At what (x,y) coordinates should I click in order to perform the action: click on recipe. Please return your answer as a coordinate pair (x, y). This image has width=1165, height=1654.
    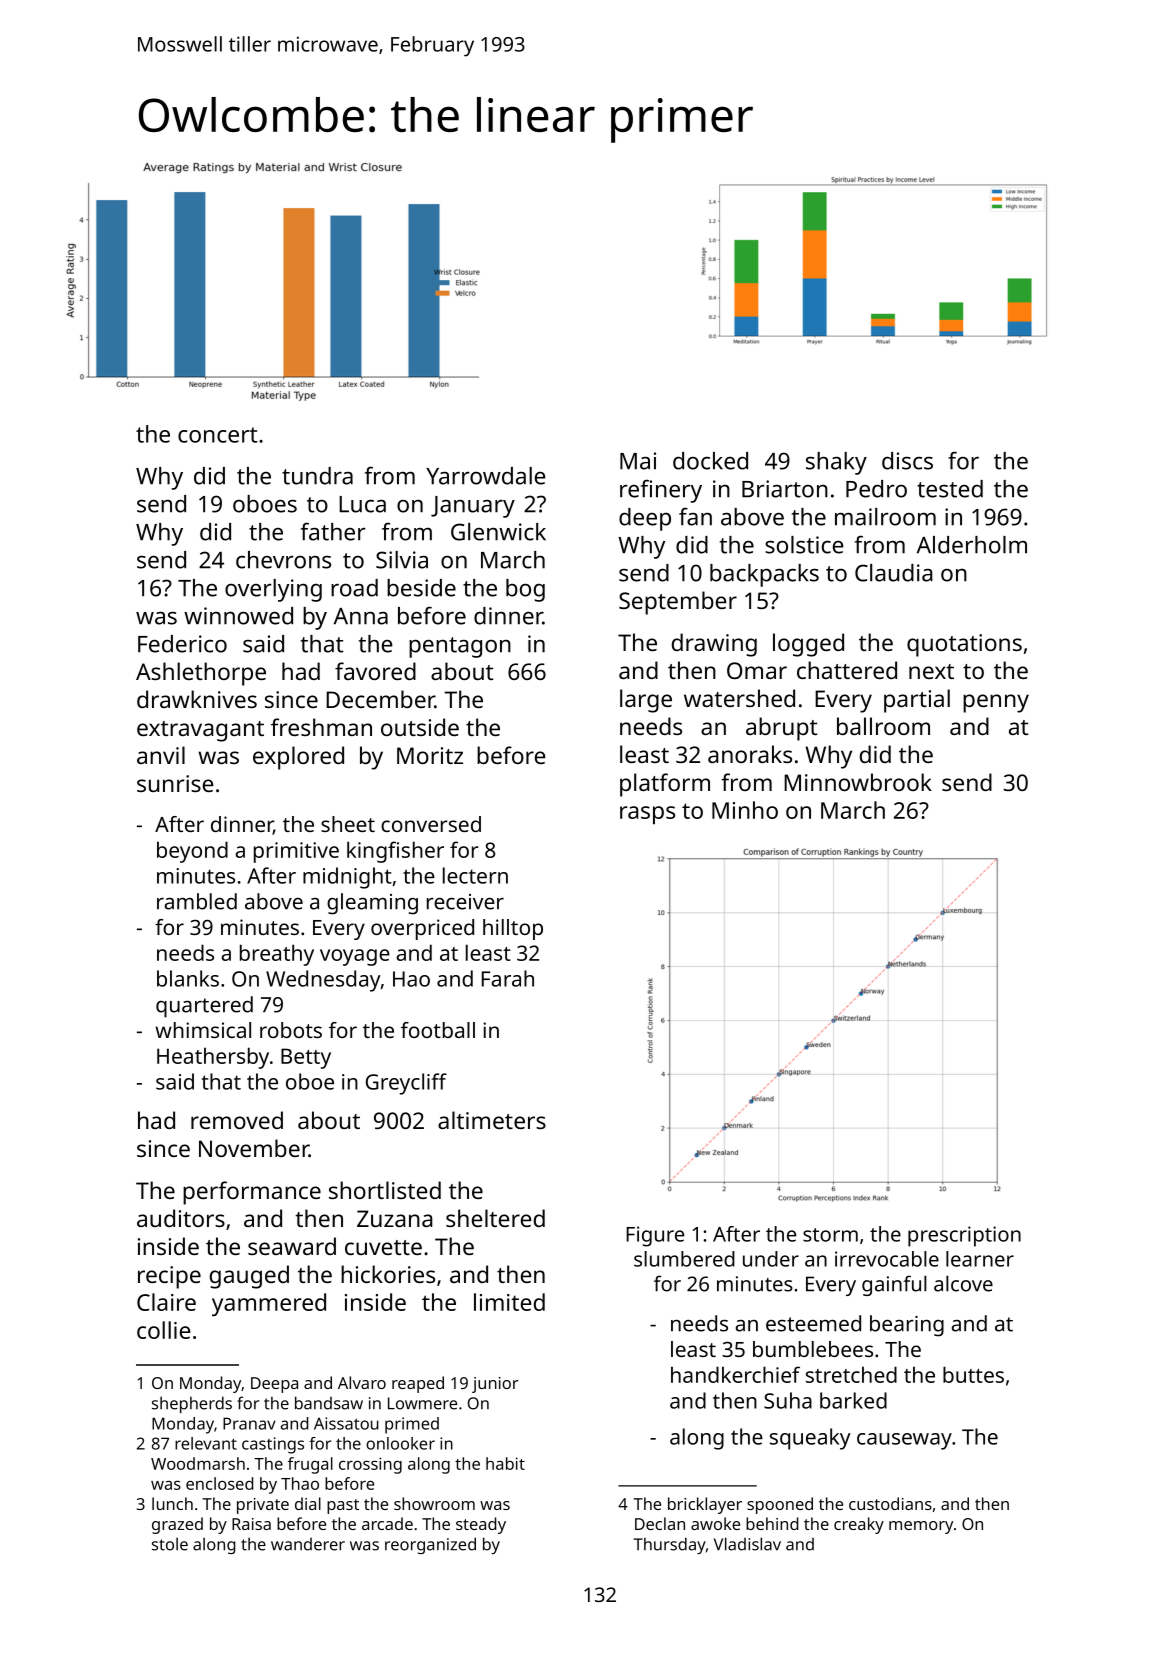
    Looking at the image, I should click on (169, 1277).
